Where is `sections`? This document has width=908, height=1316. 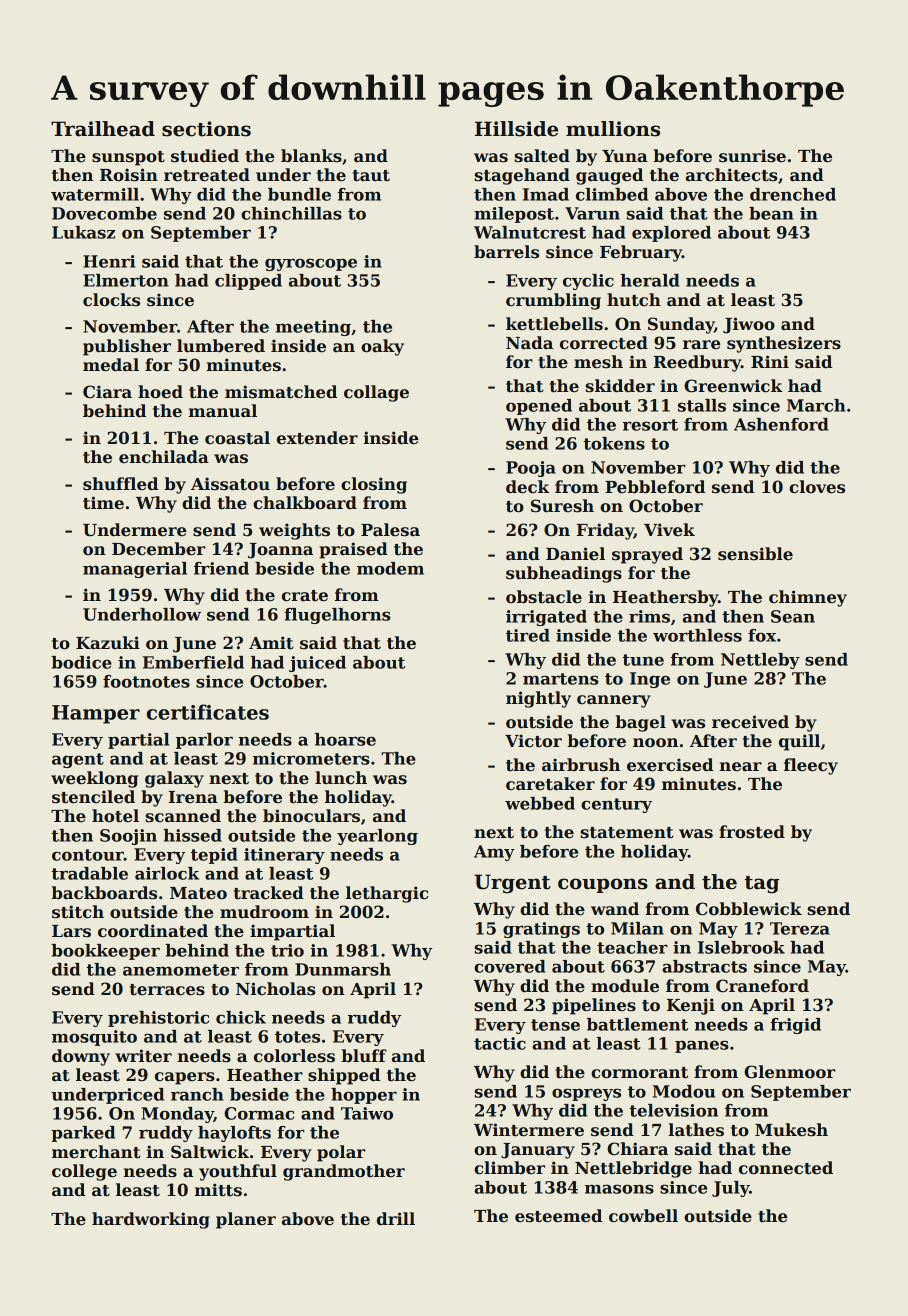 sections is located at coordinates (206, 129).
